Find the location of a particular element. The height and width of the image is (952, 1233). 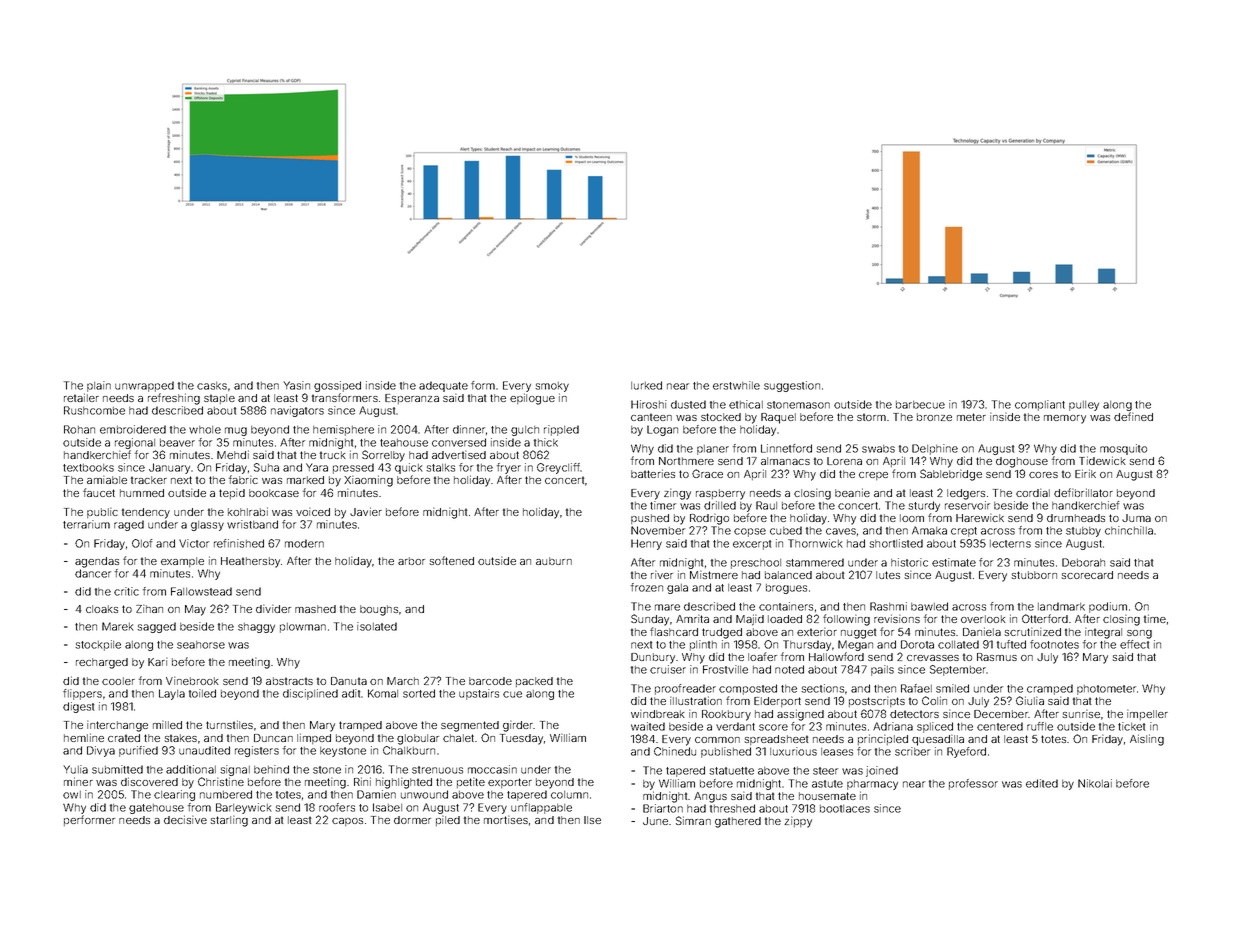

cloaks is located at coordinates (102, 609).
